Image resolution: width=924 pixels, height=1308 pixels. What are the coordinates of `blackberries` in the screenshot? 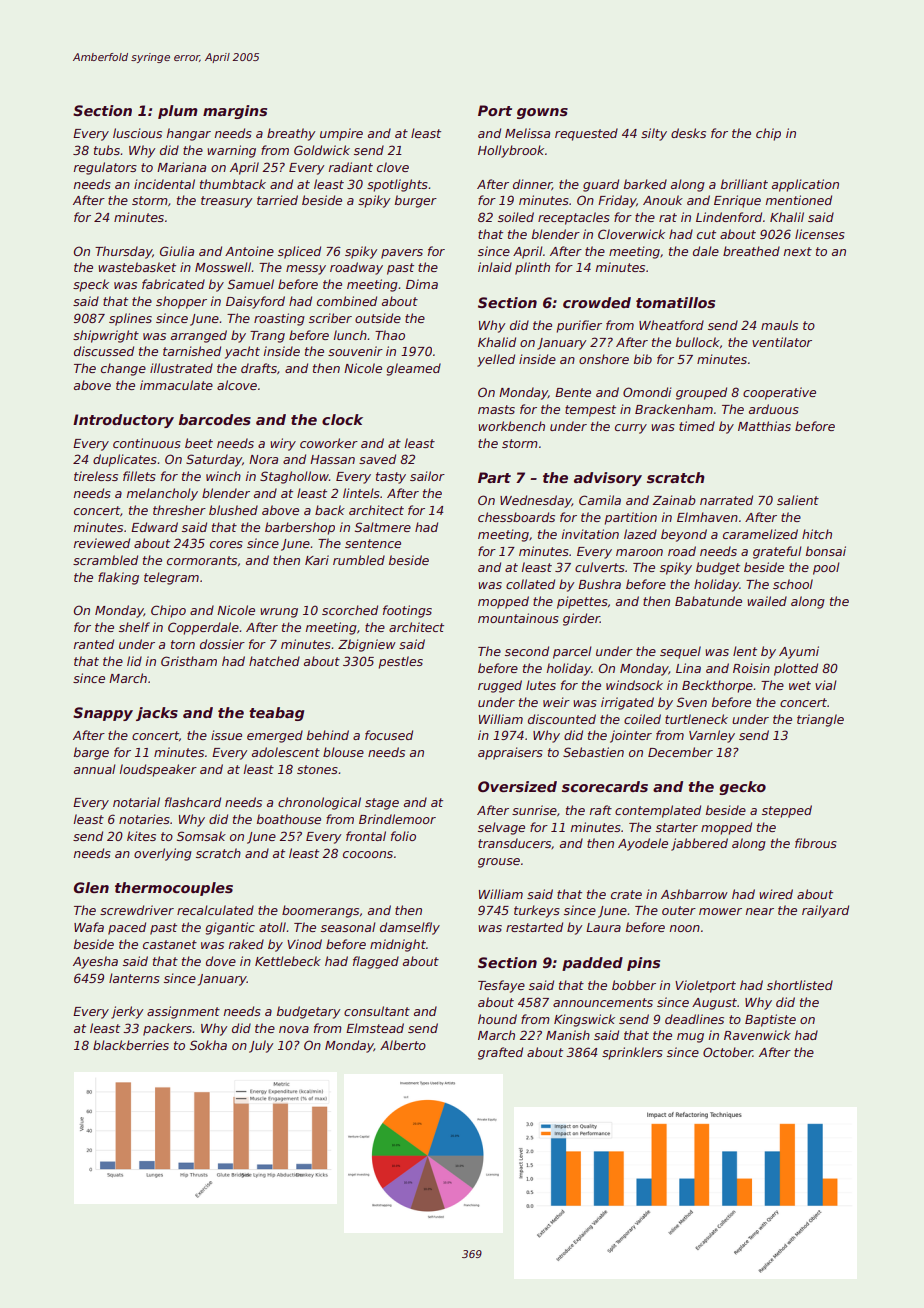 It's located at (131, 1045).
